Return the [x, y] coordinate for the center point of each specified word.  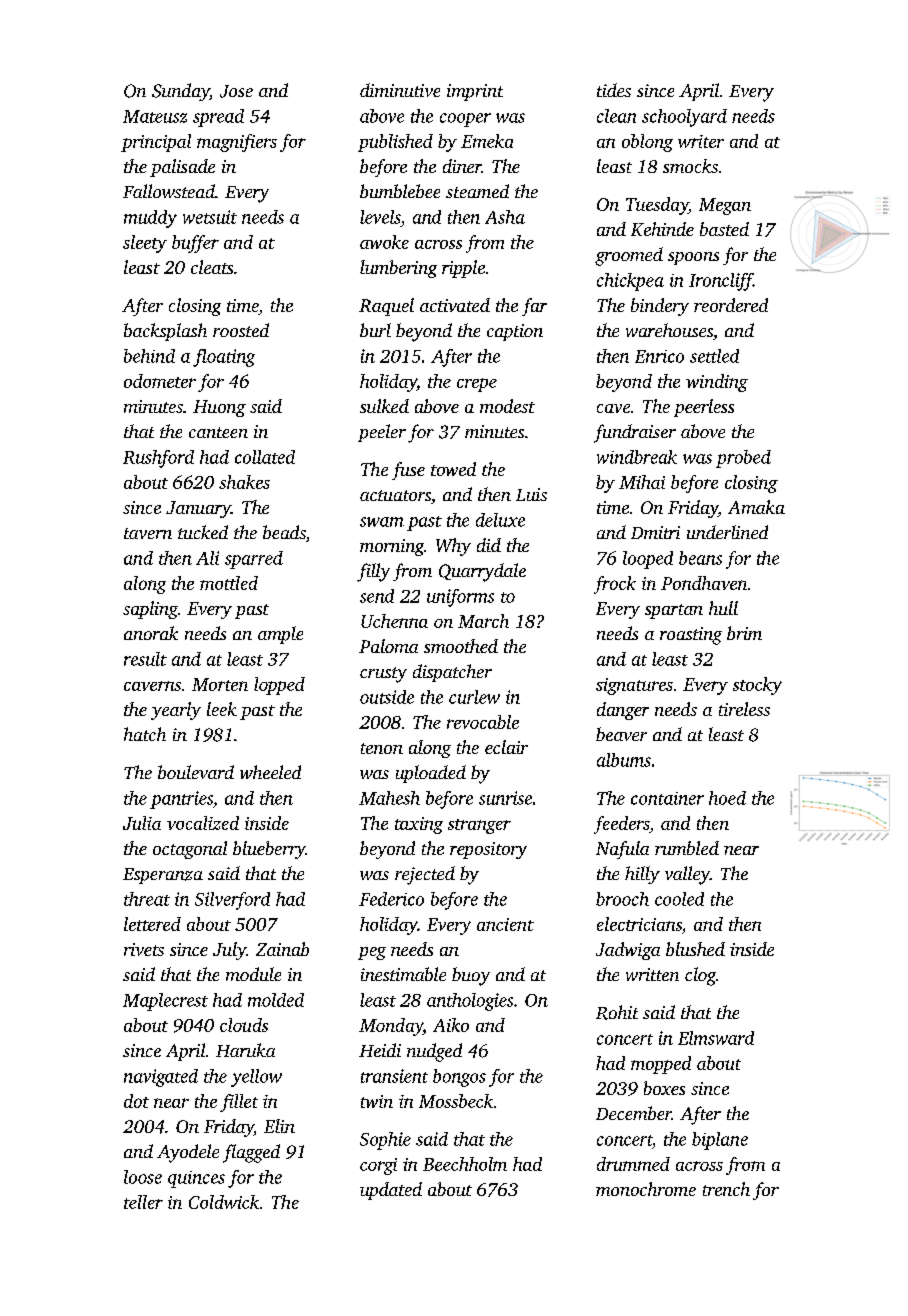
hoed [727, 798]
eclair [506, 747]
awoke [384, 242]
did [489, 545]
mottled [229, 583]
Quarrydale [482, 572]
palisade [182, 168]
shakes [244, 482]
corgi [378, 1166]
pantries [181, 800]
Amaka [756, 507]
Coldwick [224, 1202]
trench [726, 1189]
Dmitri [655, 532]
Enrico [659, 356]
